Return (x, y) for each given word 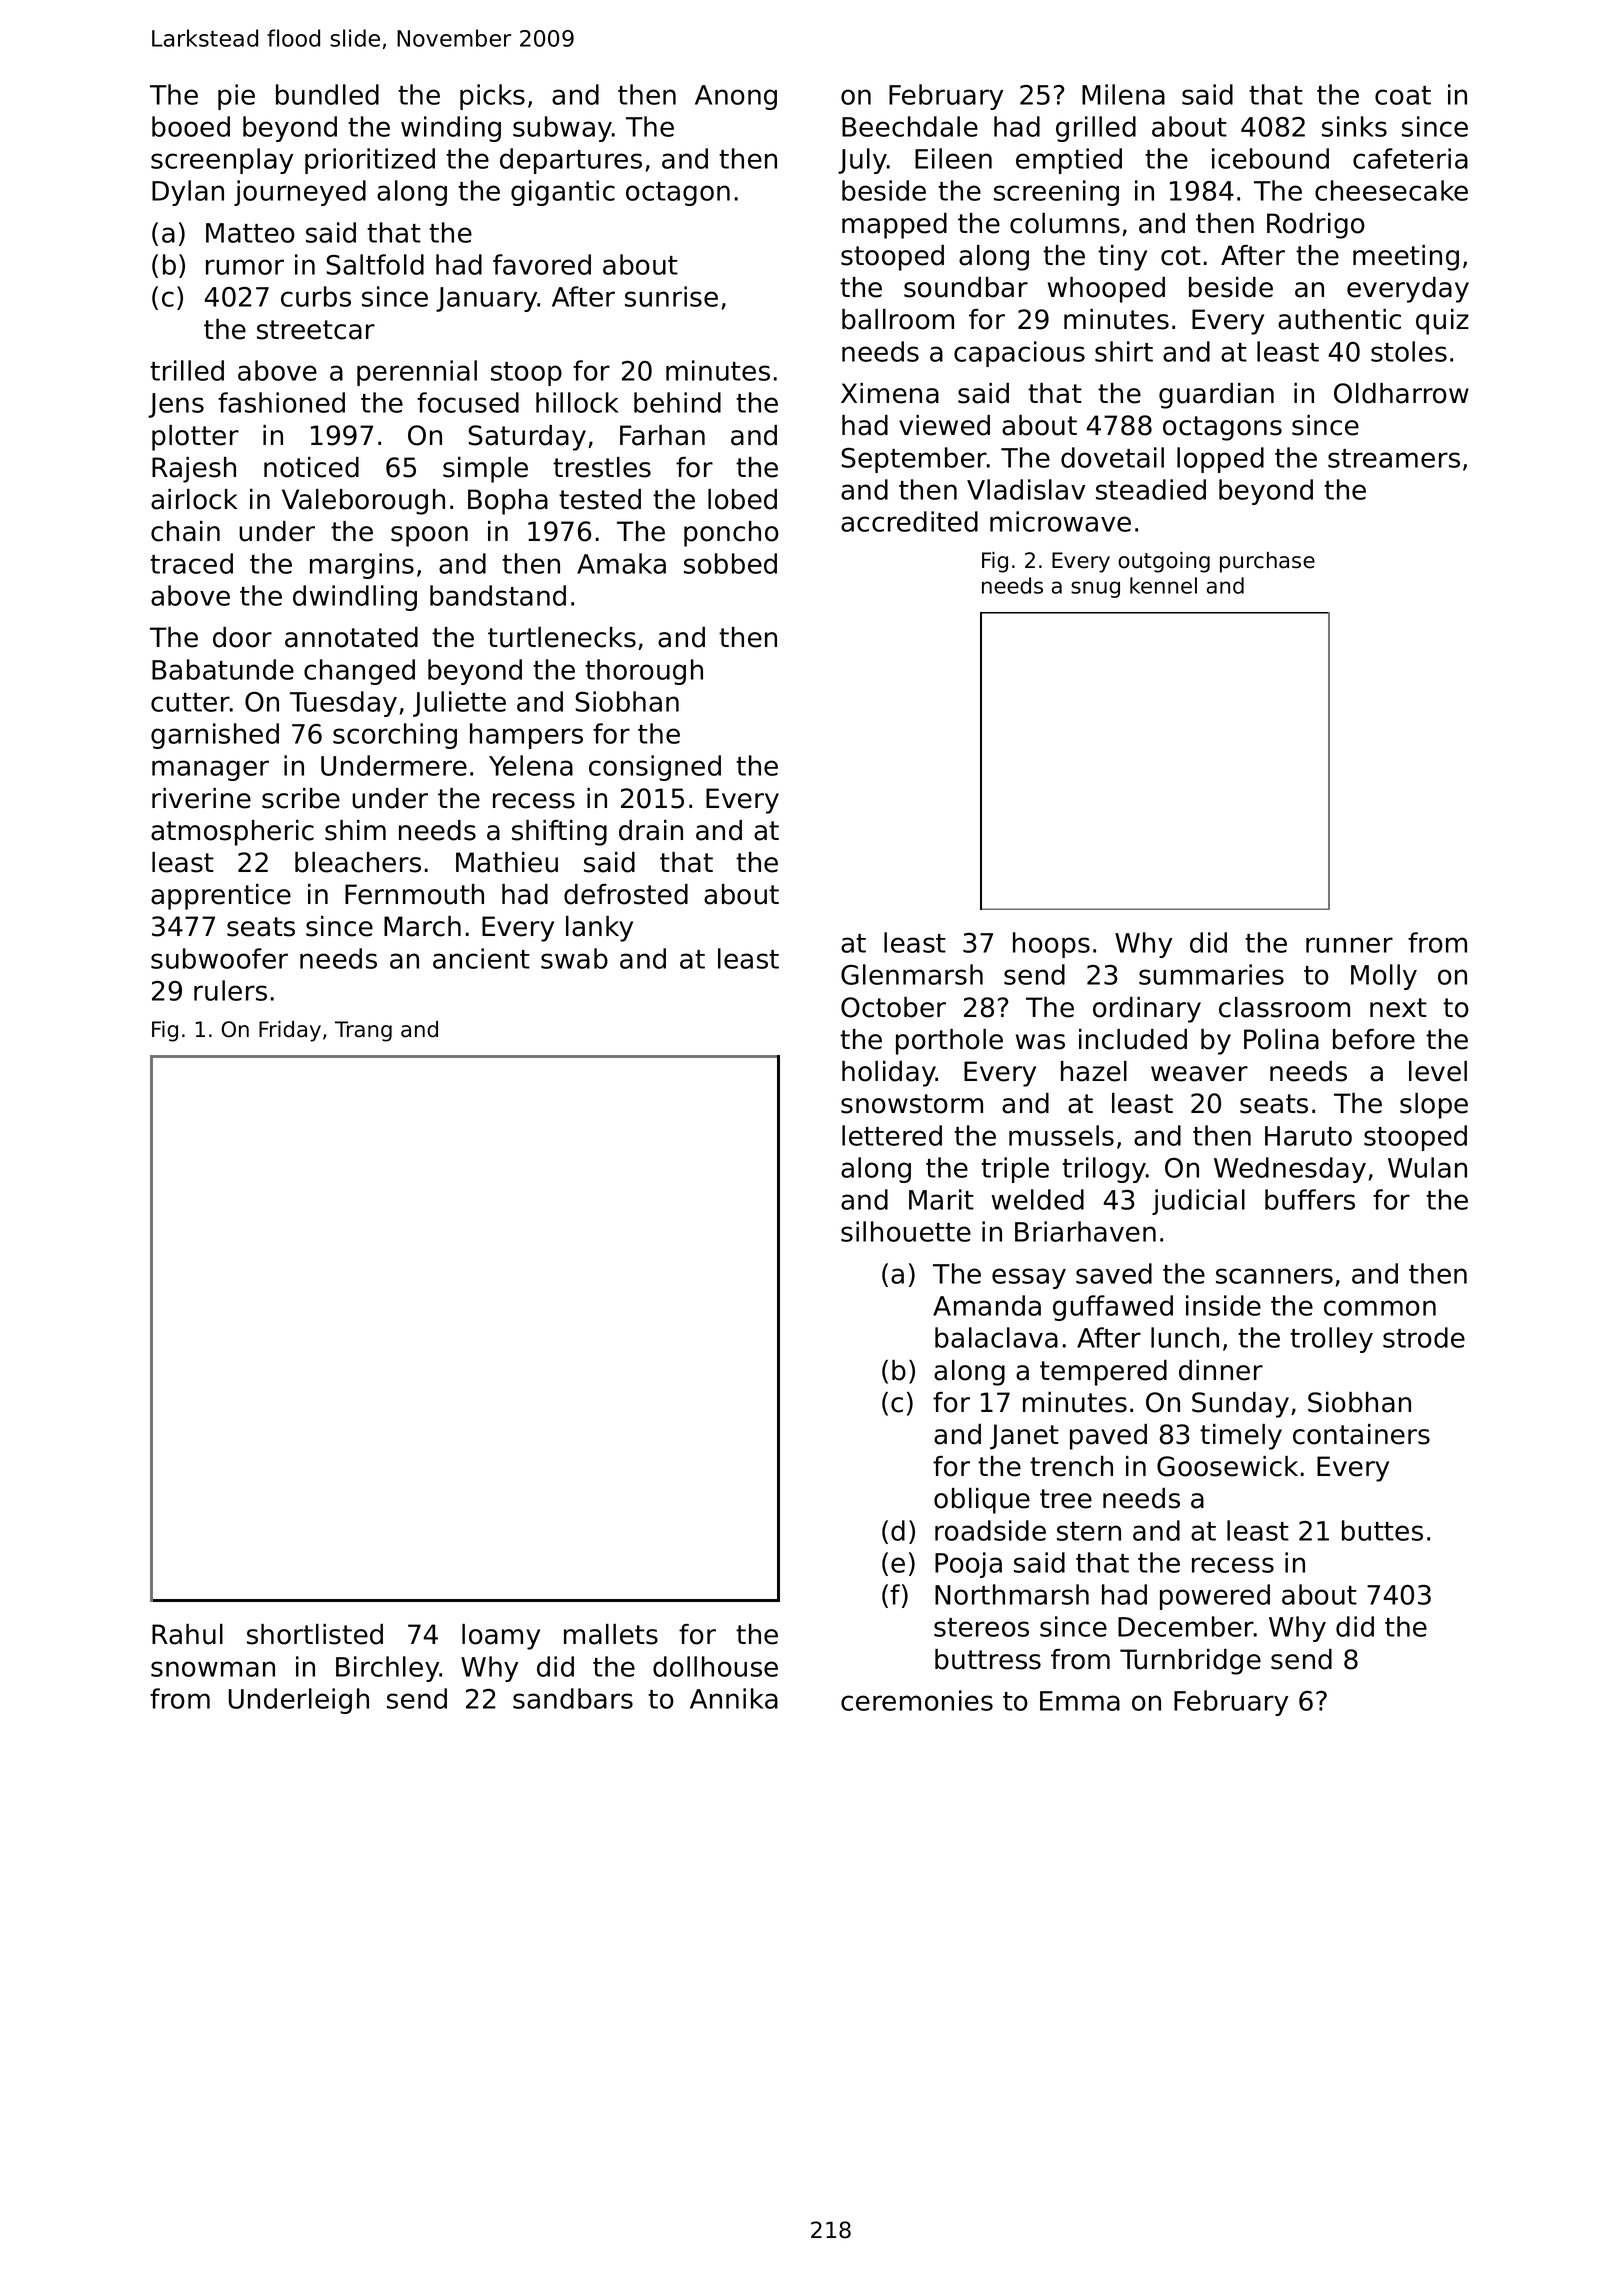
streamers (1394, 458)
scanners (1274, 1276)
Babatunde (223, 669)
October (893, 1007)
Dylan (188, 193)
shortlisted (315, 1634)
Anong (736, 97)
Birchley (387, 1669)
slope (1434, 1106)
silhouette (906, 1231)
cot (1181, 256)
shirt (1124, 351)
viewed (944, 425)
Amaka (621, 563)
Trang (363, 1031)
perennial (417, 373)
